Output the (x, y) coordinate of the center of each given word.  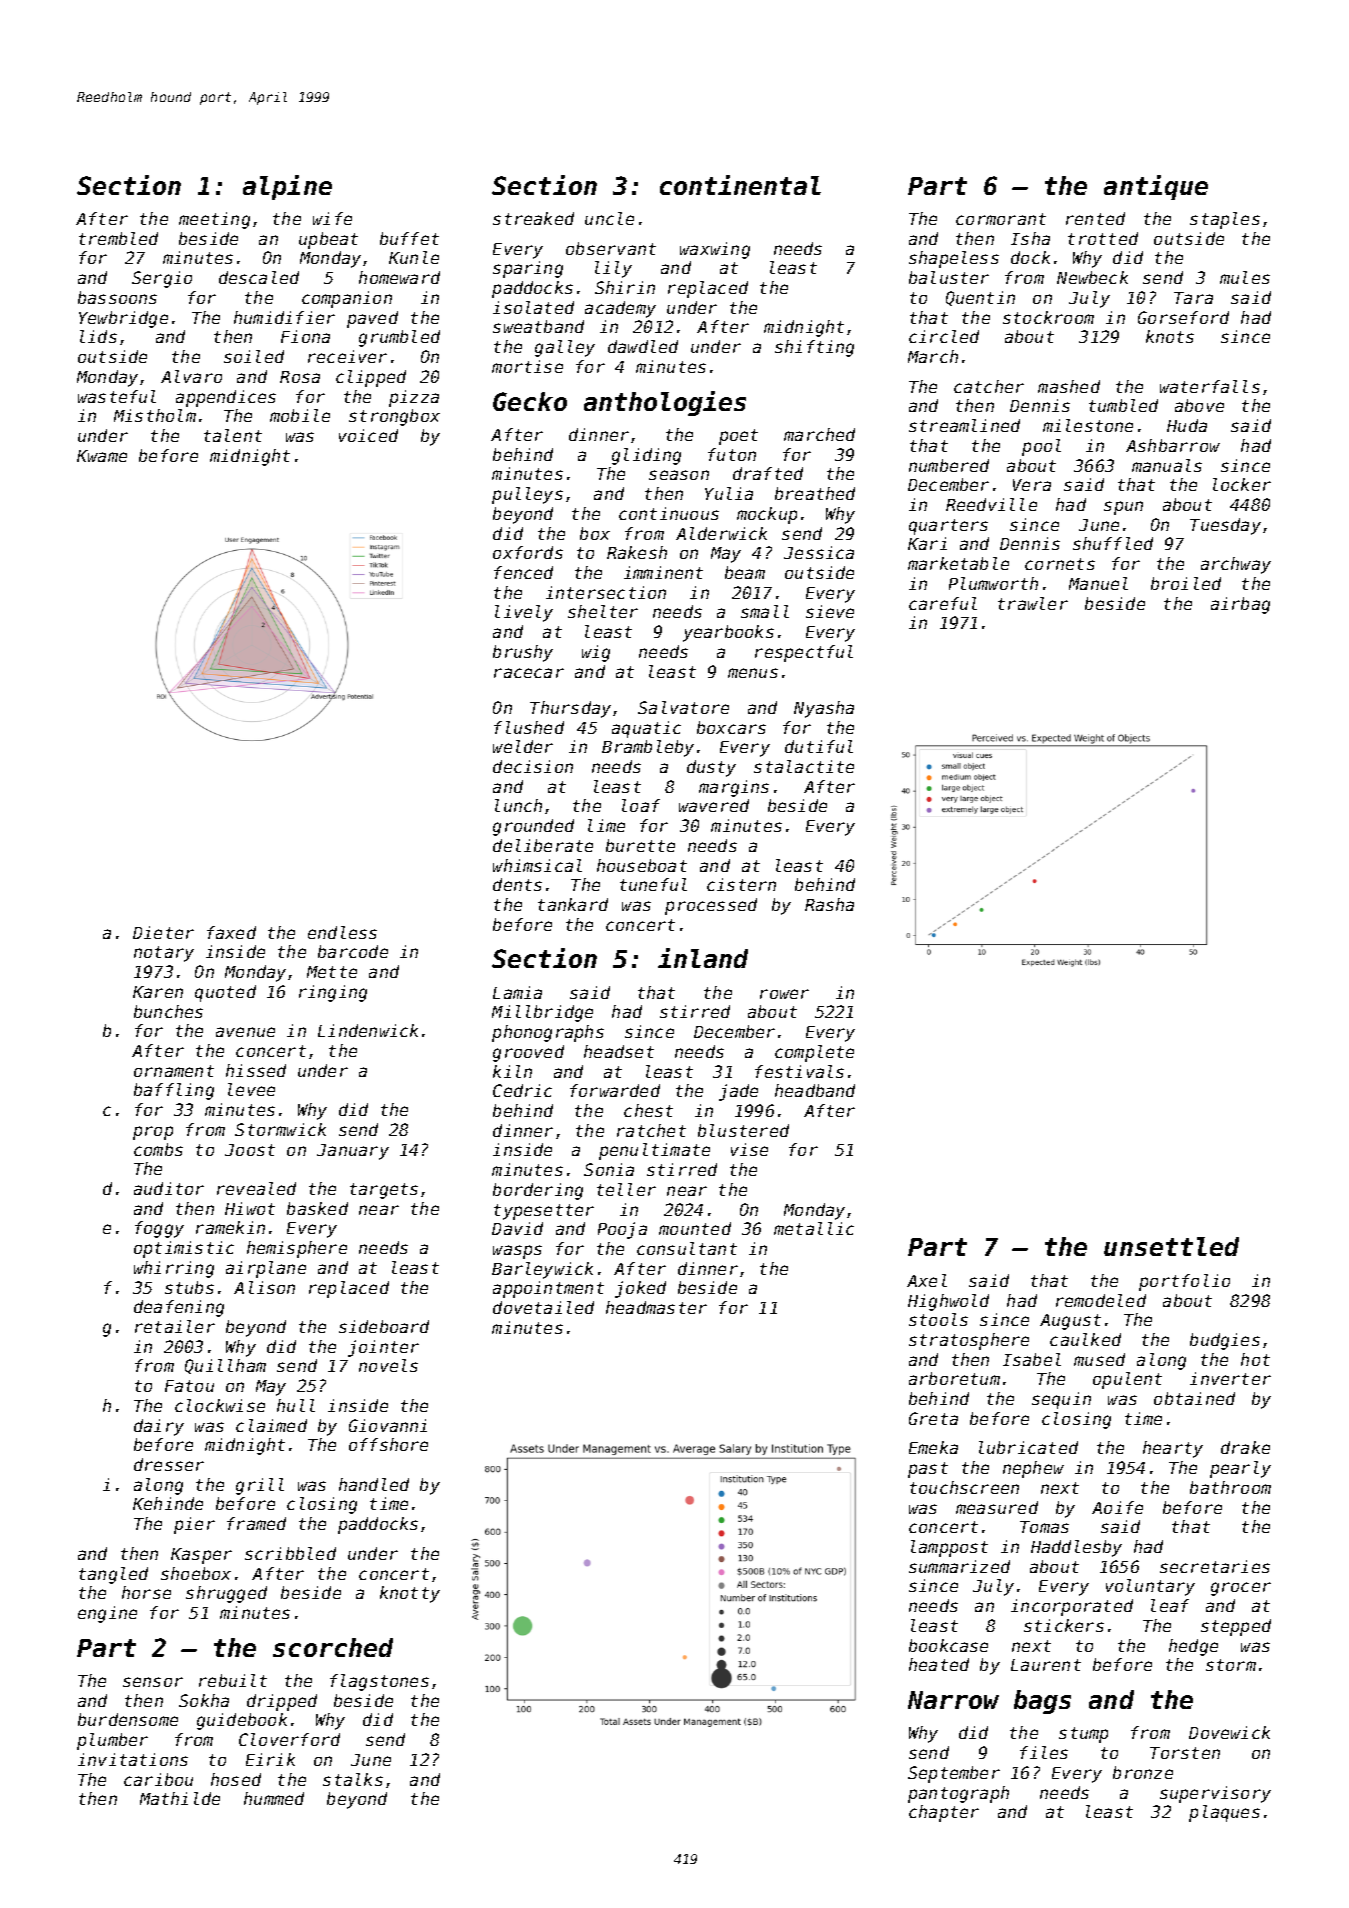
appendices (226, 398)
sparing (528, 269)
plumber (112, 1741)
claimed (271, 1425)
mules (1245, 277)
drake (1245, 1447)
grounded (533, 827)
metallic (814, 1228)
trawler (1033, 603)
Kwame (102, 456)
